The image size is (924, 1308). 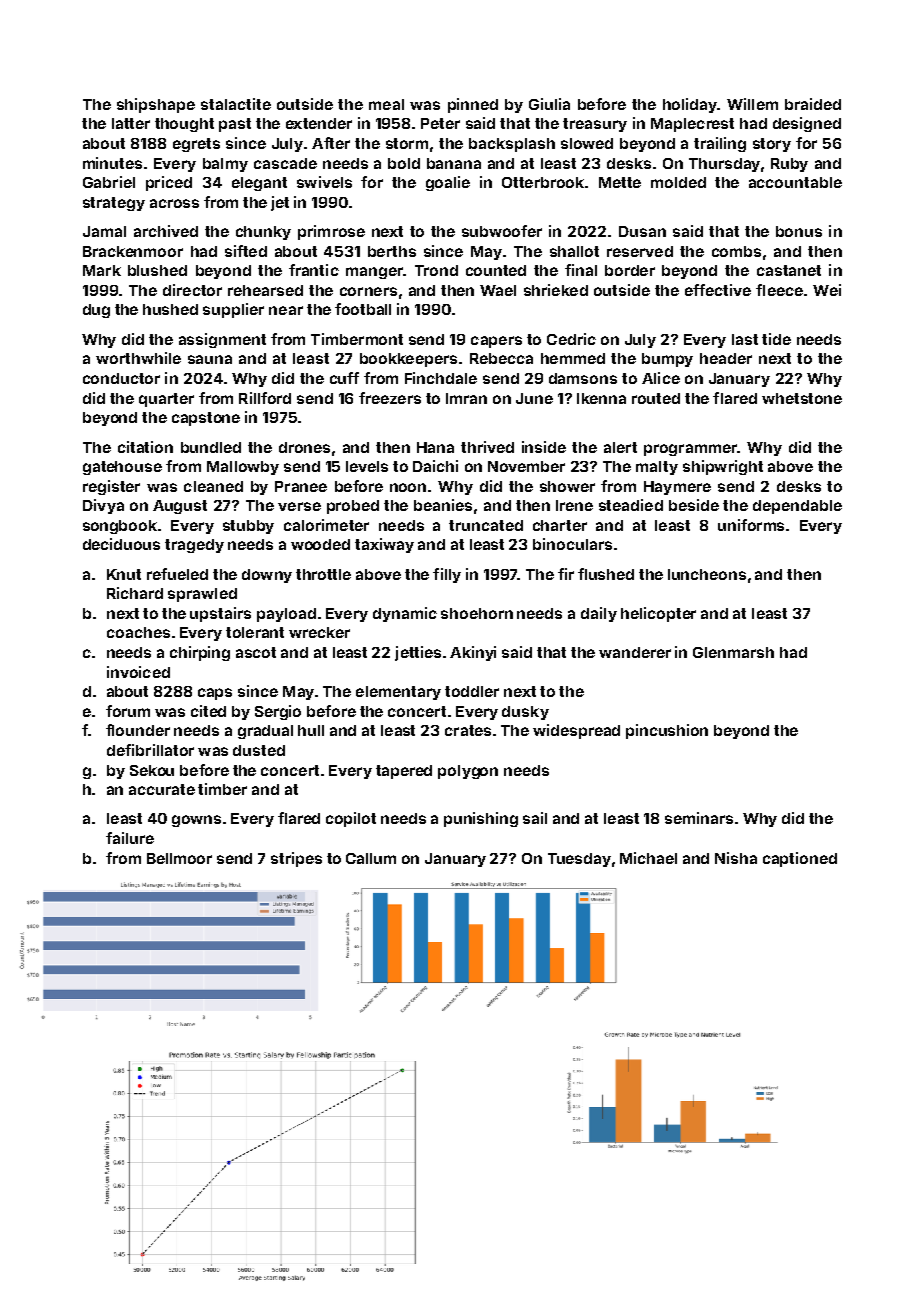 What do you see at coordinates (179, 858) in the screenshot?
I see `Bellmoor` at bounding box center [179, 858].
